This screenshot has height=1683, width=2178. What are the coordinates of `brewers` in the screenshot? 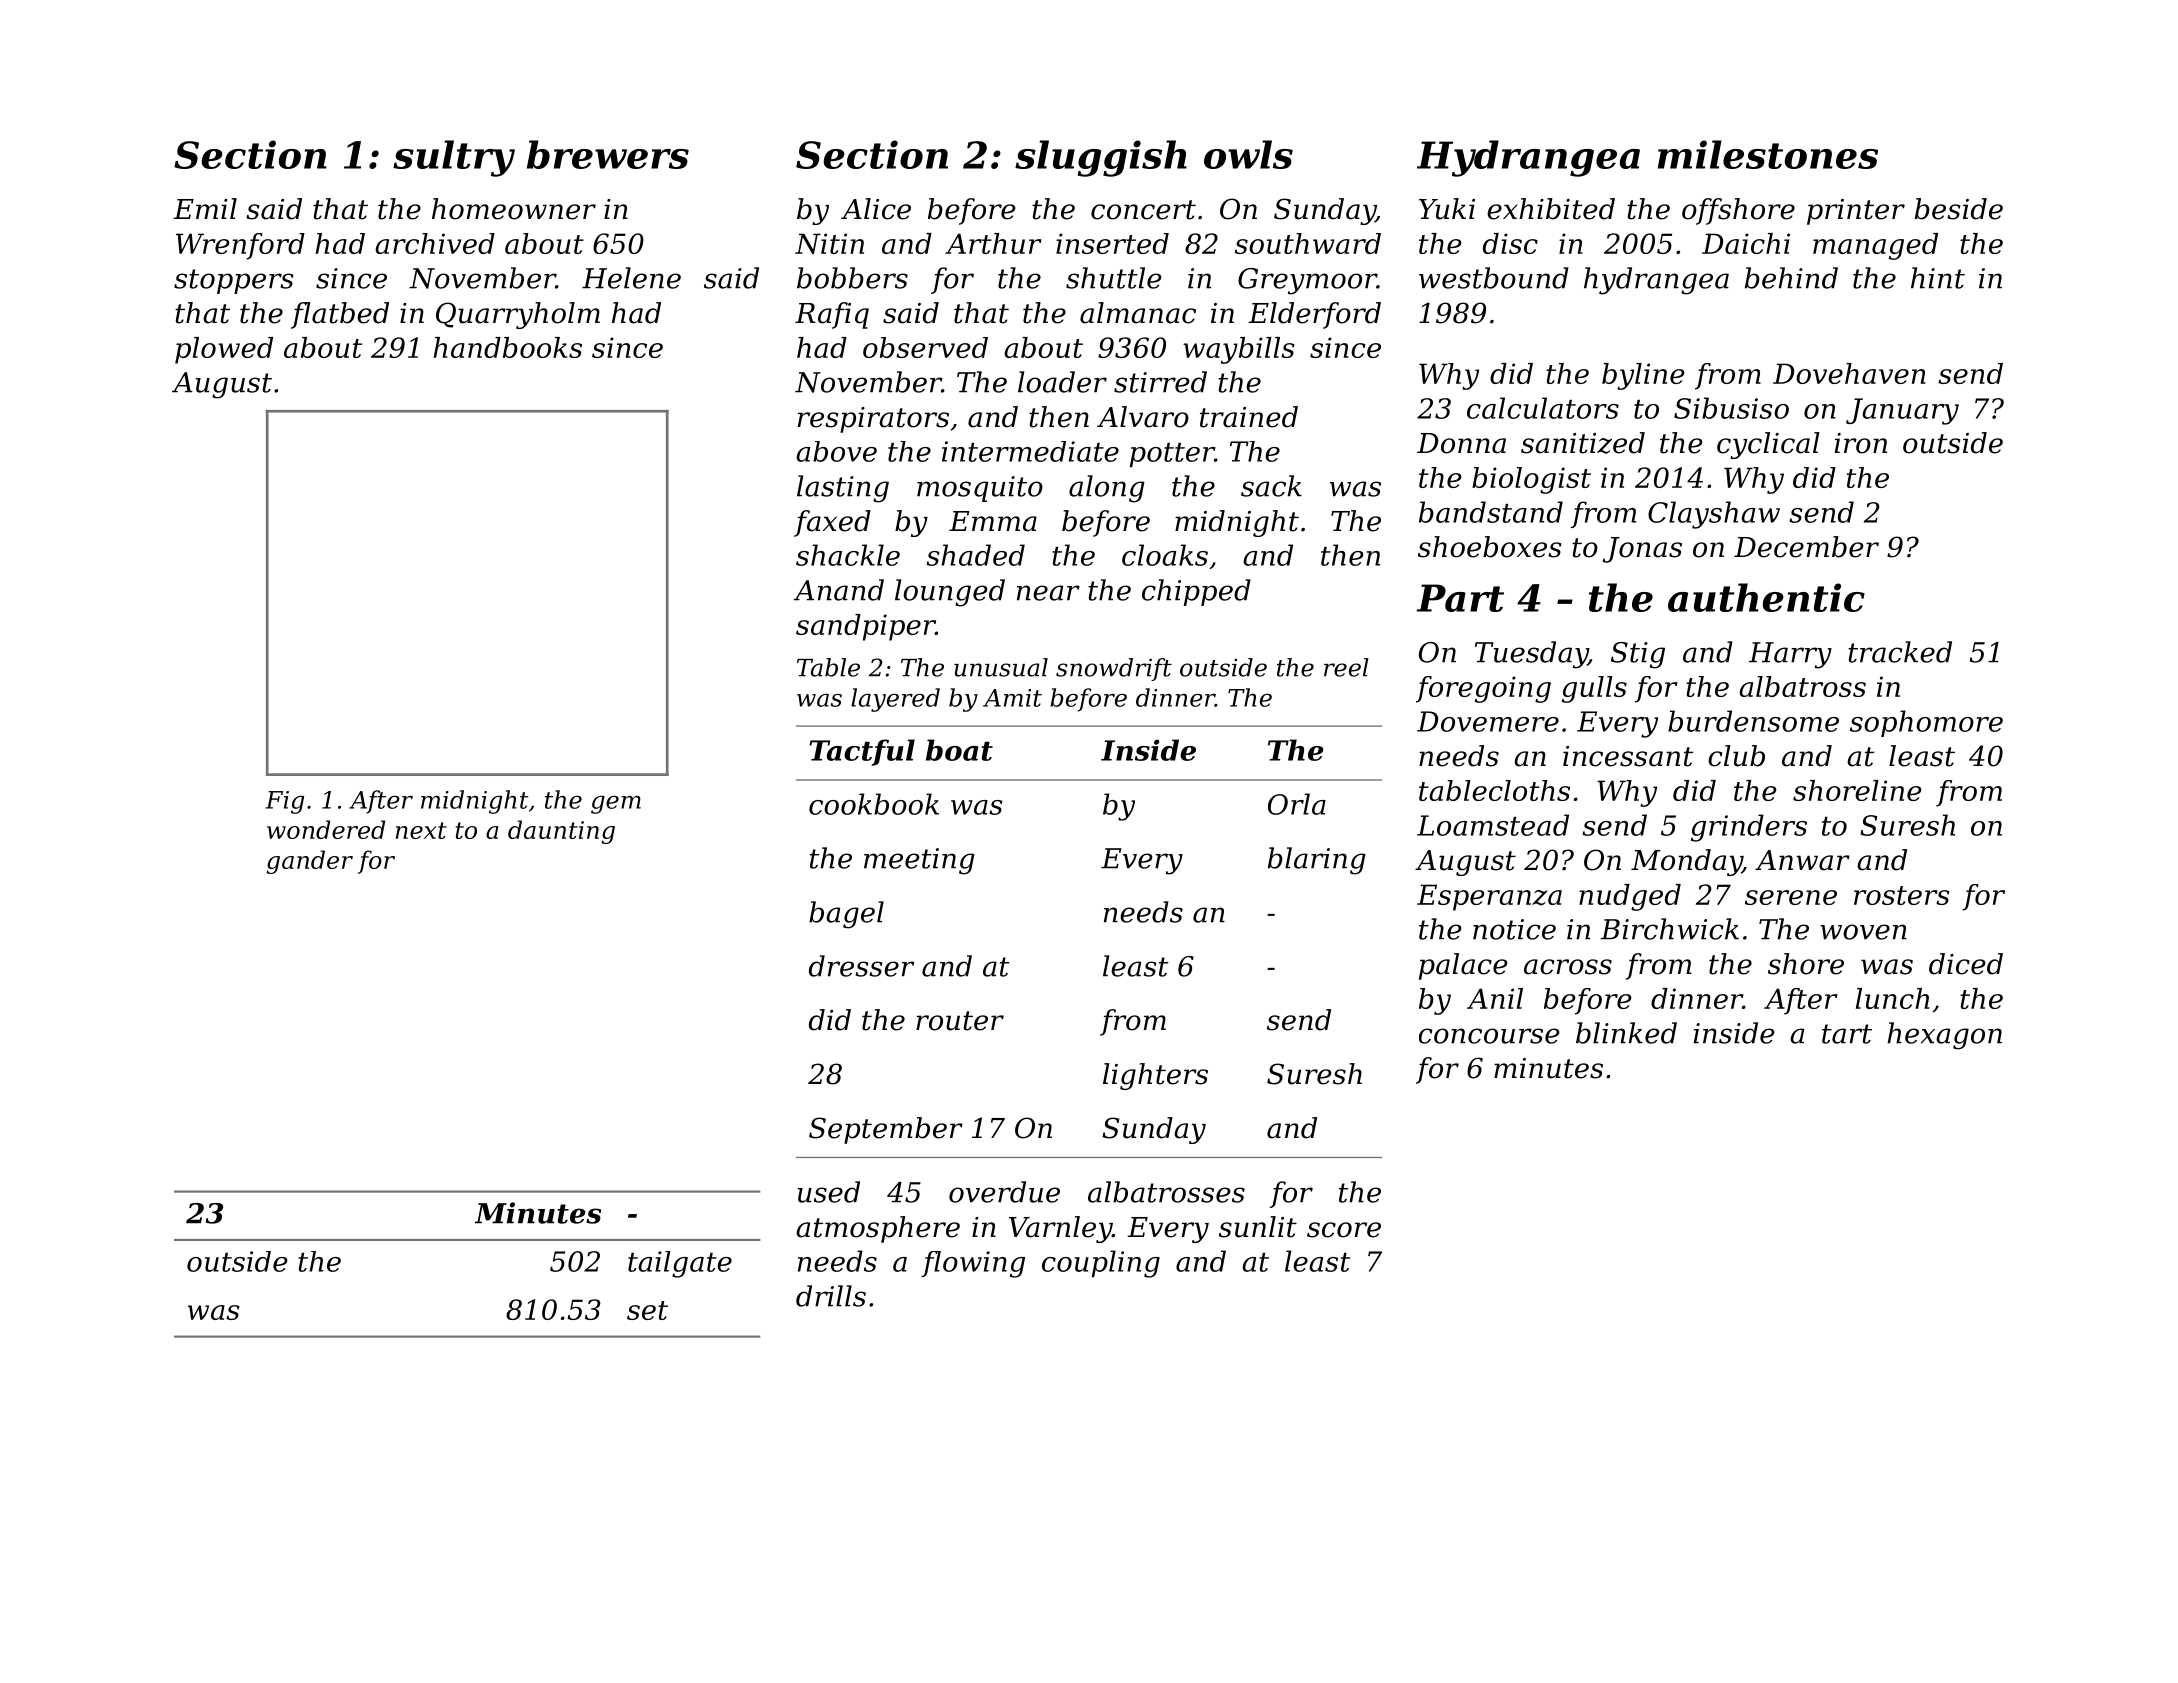 It's located at (608, 154).
